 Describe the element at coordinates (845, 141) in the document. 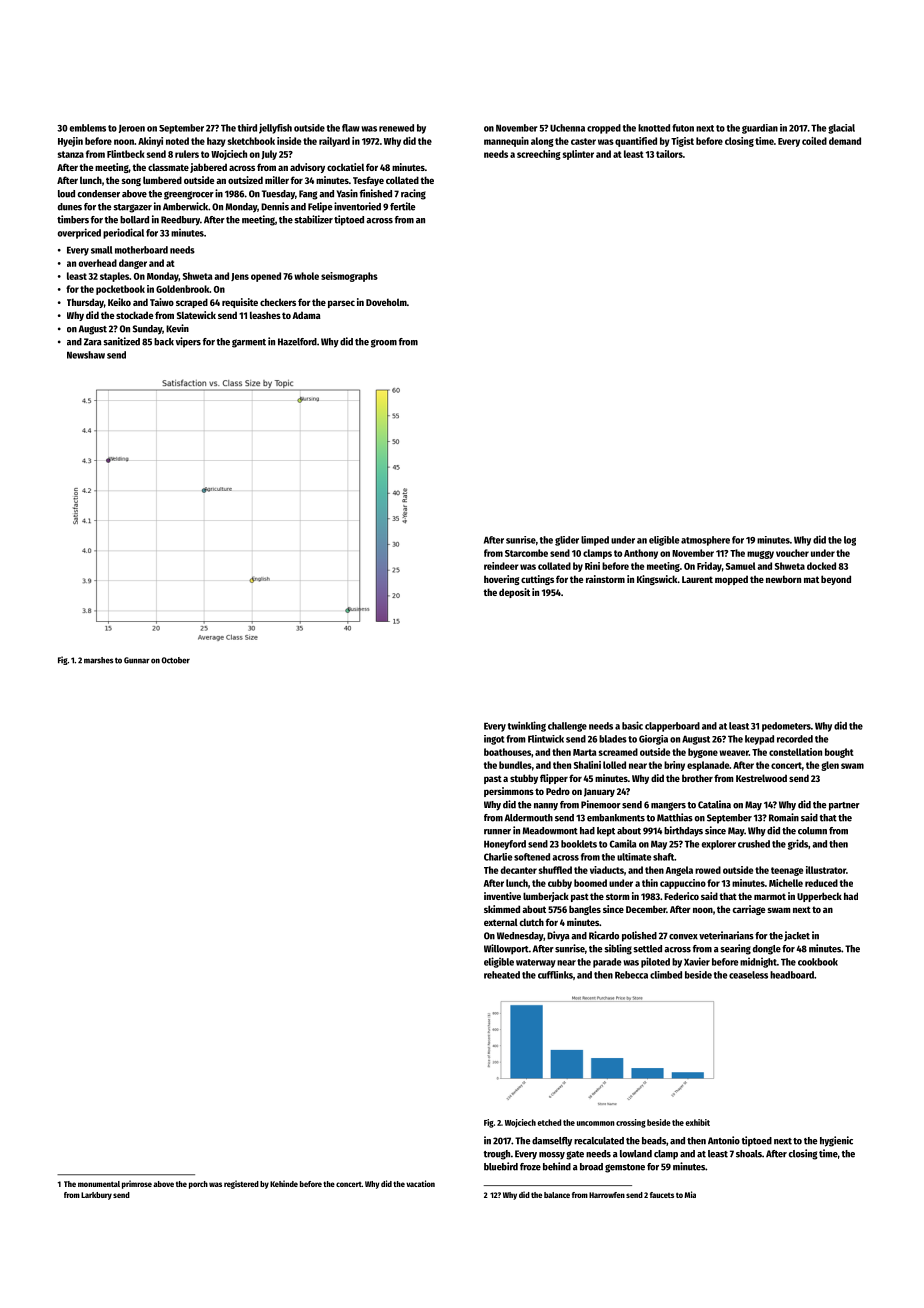

I see `demand` at that location.
